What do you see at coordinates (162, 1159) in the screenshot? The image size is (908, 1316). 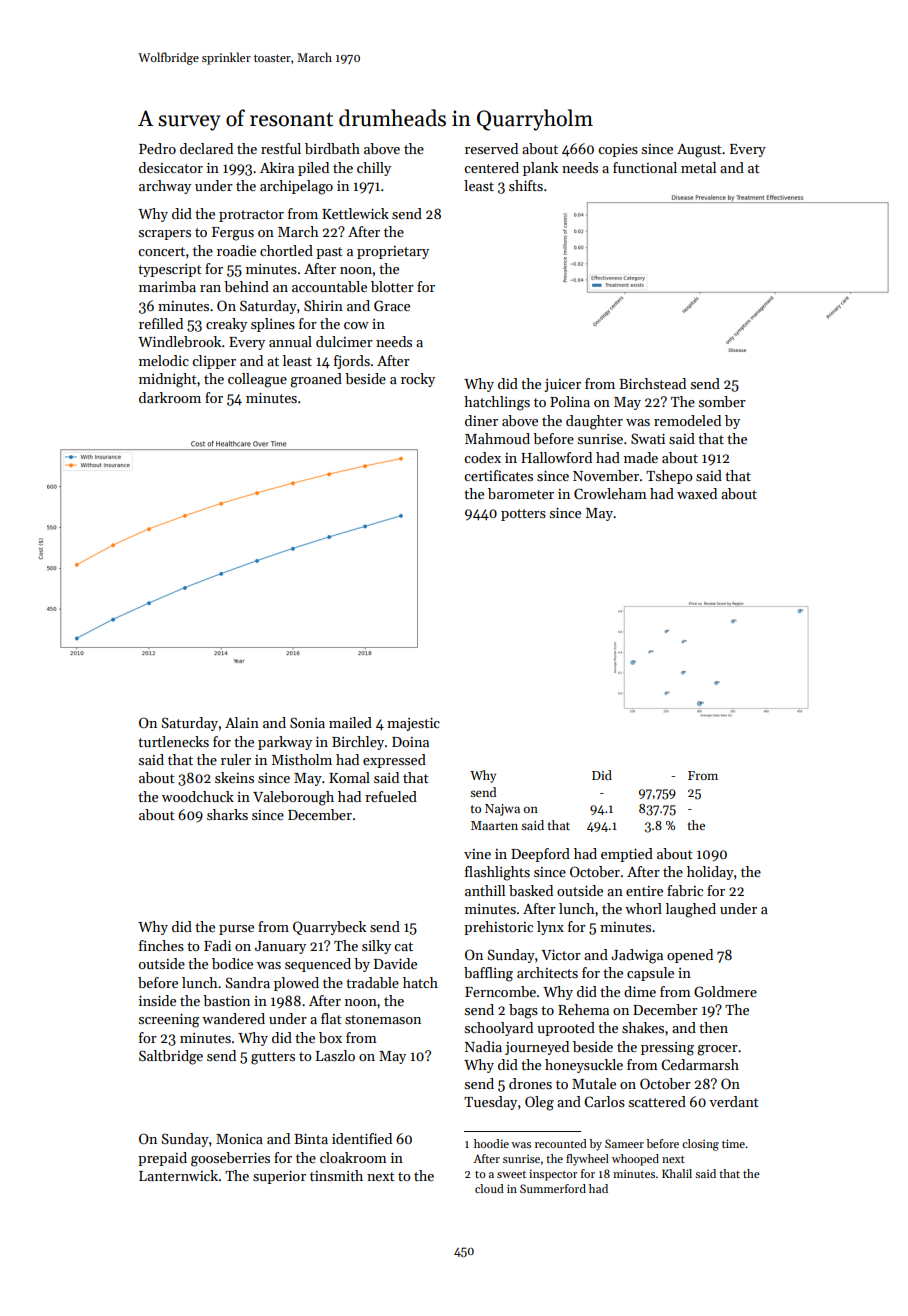 I see `prepaid` at bounding box center [162, 1159].
